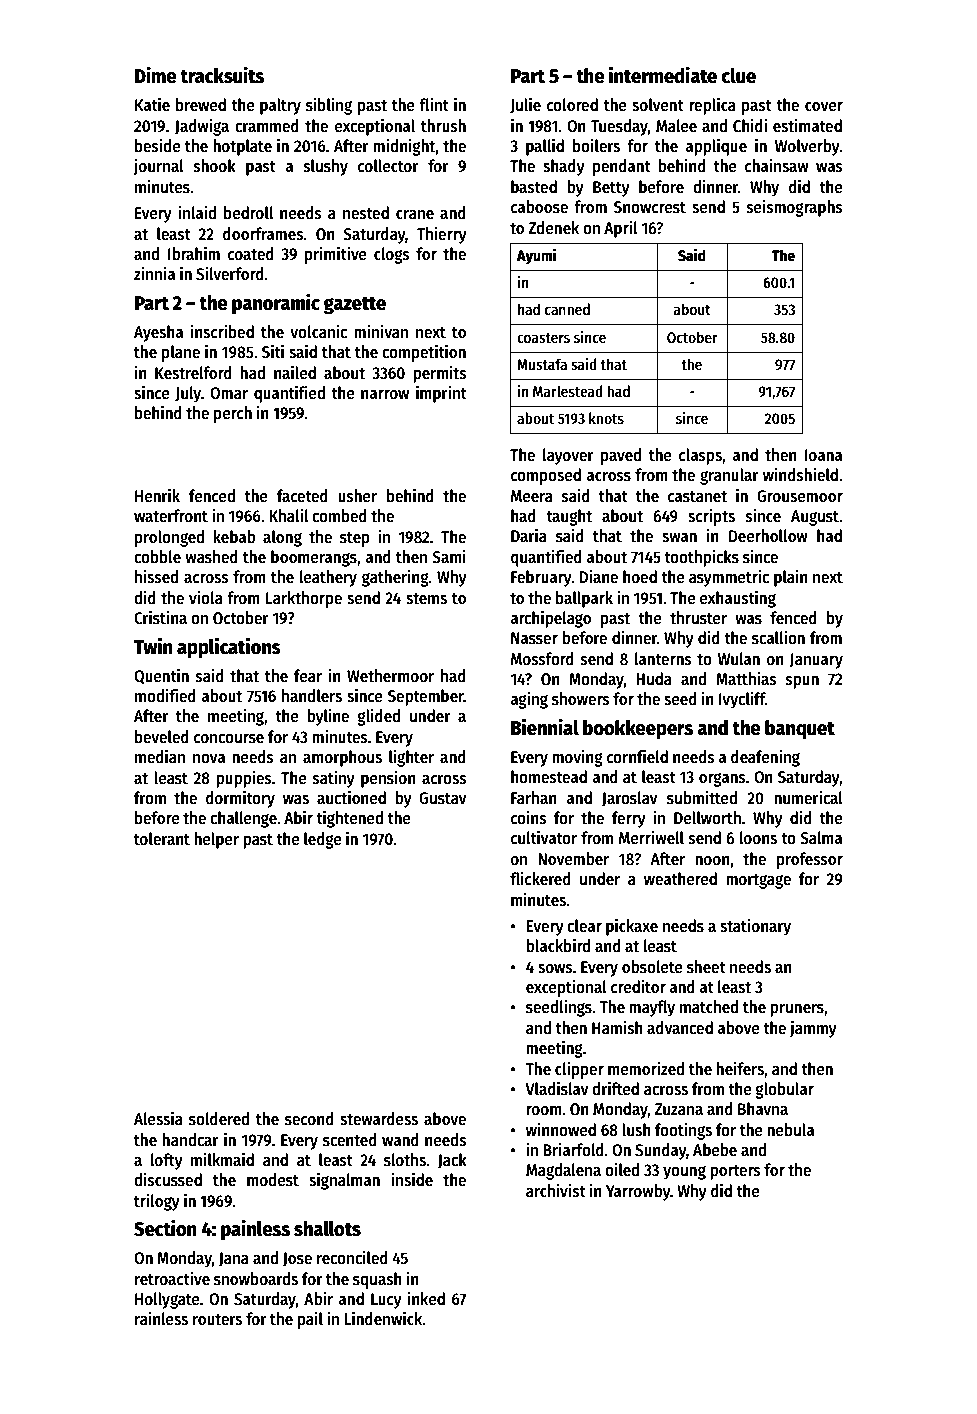  Describe the element at coordinates (426, 697) in the document. I see `September` at that location.
